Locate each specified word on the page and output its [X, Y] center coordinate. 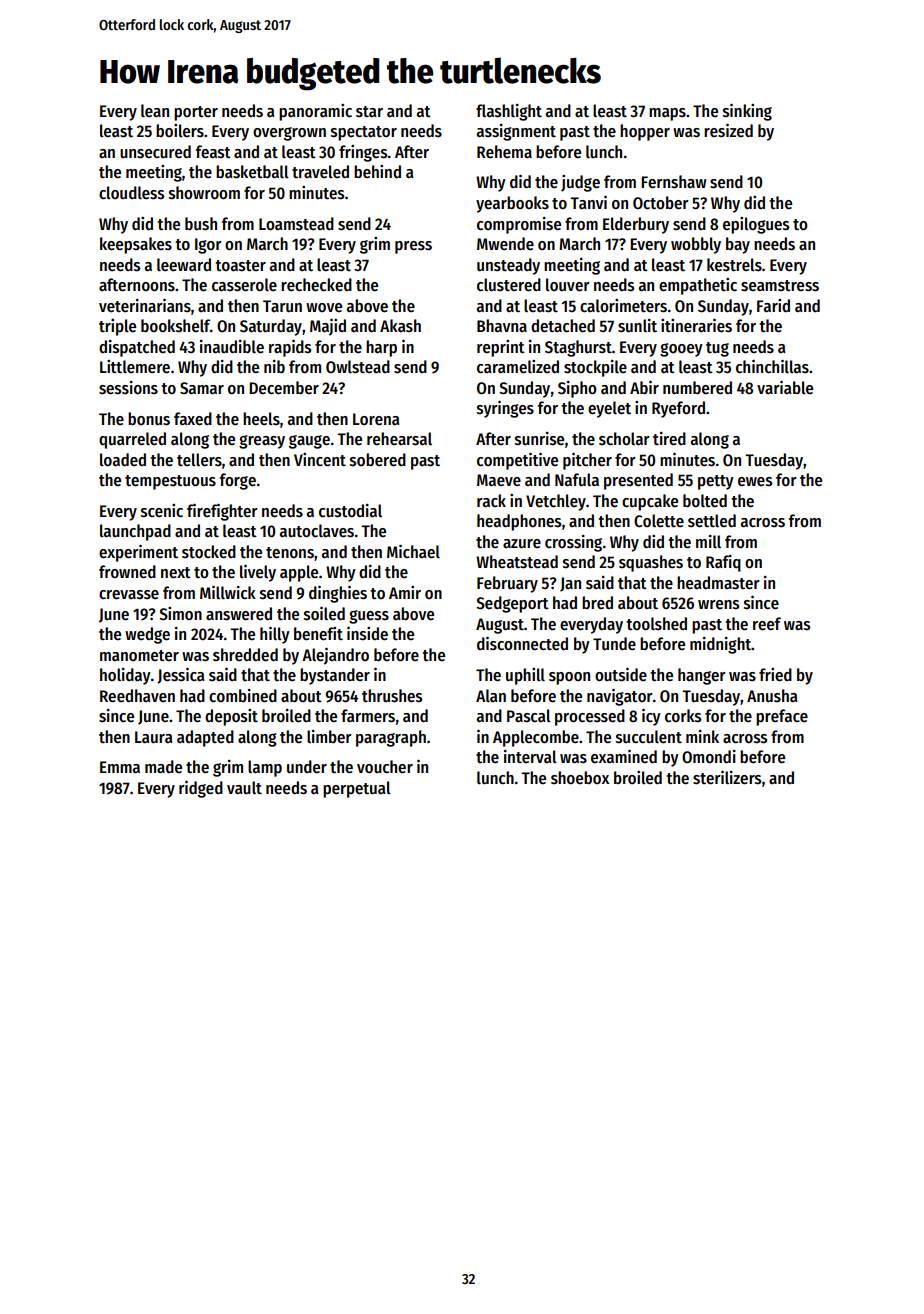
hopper [645, 132]
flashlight [509, 112]
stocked [209, 552]
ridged [201, 789]
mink [702, 736]
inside [367, 634]
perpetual [357, 789]
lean [155, 111]
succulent [649, 737]
